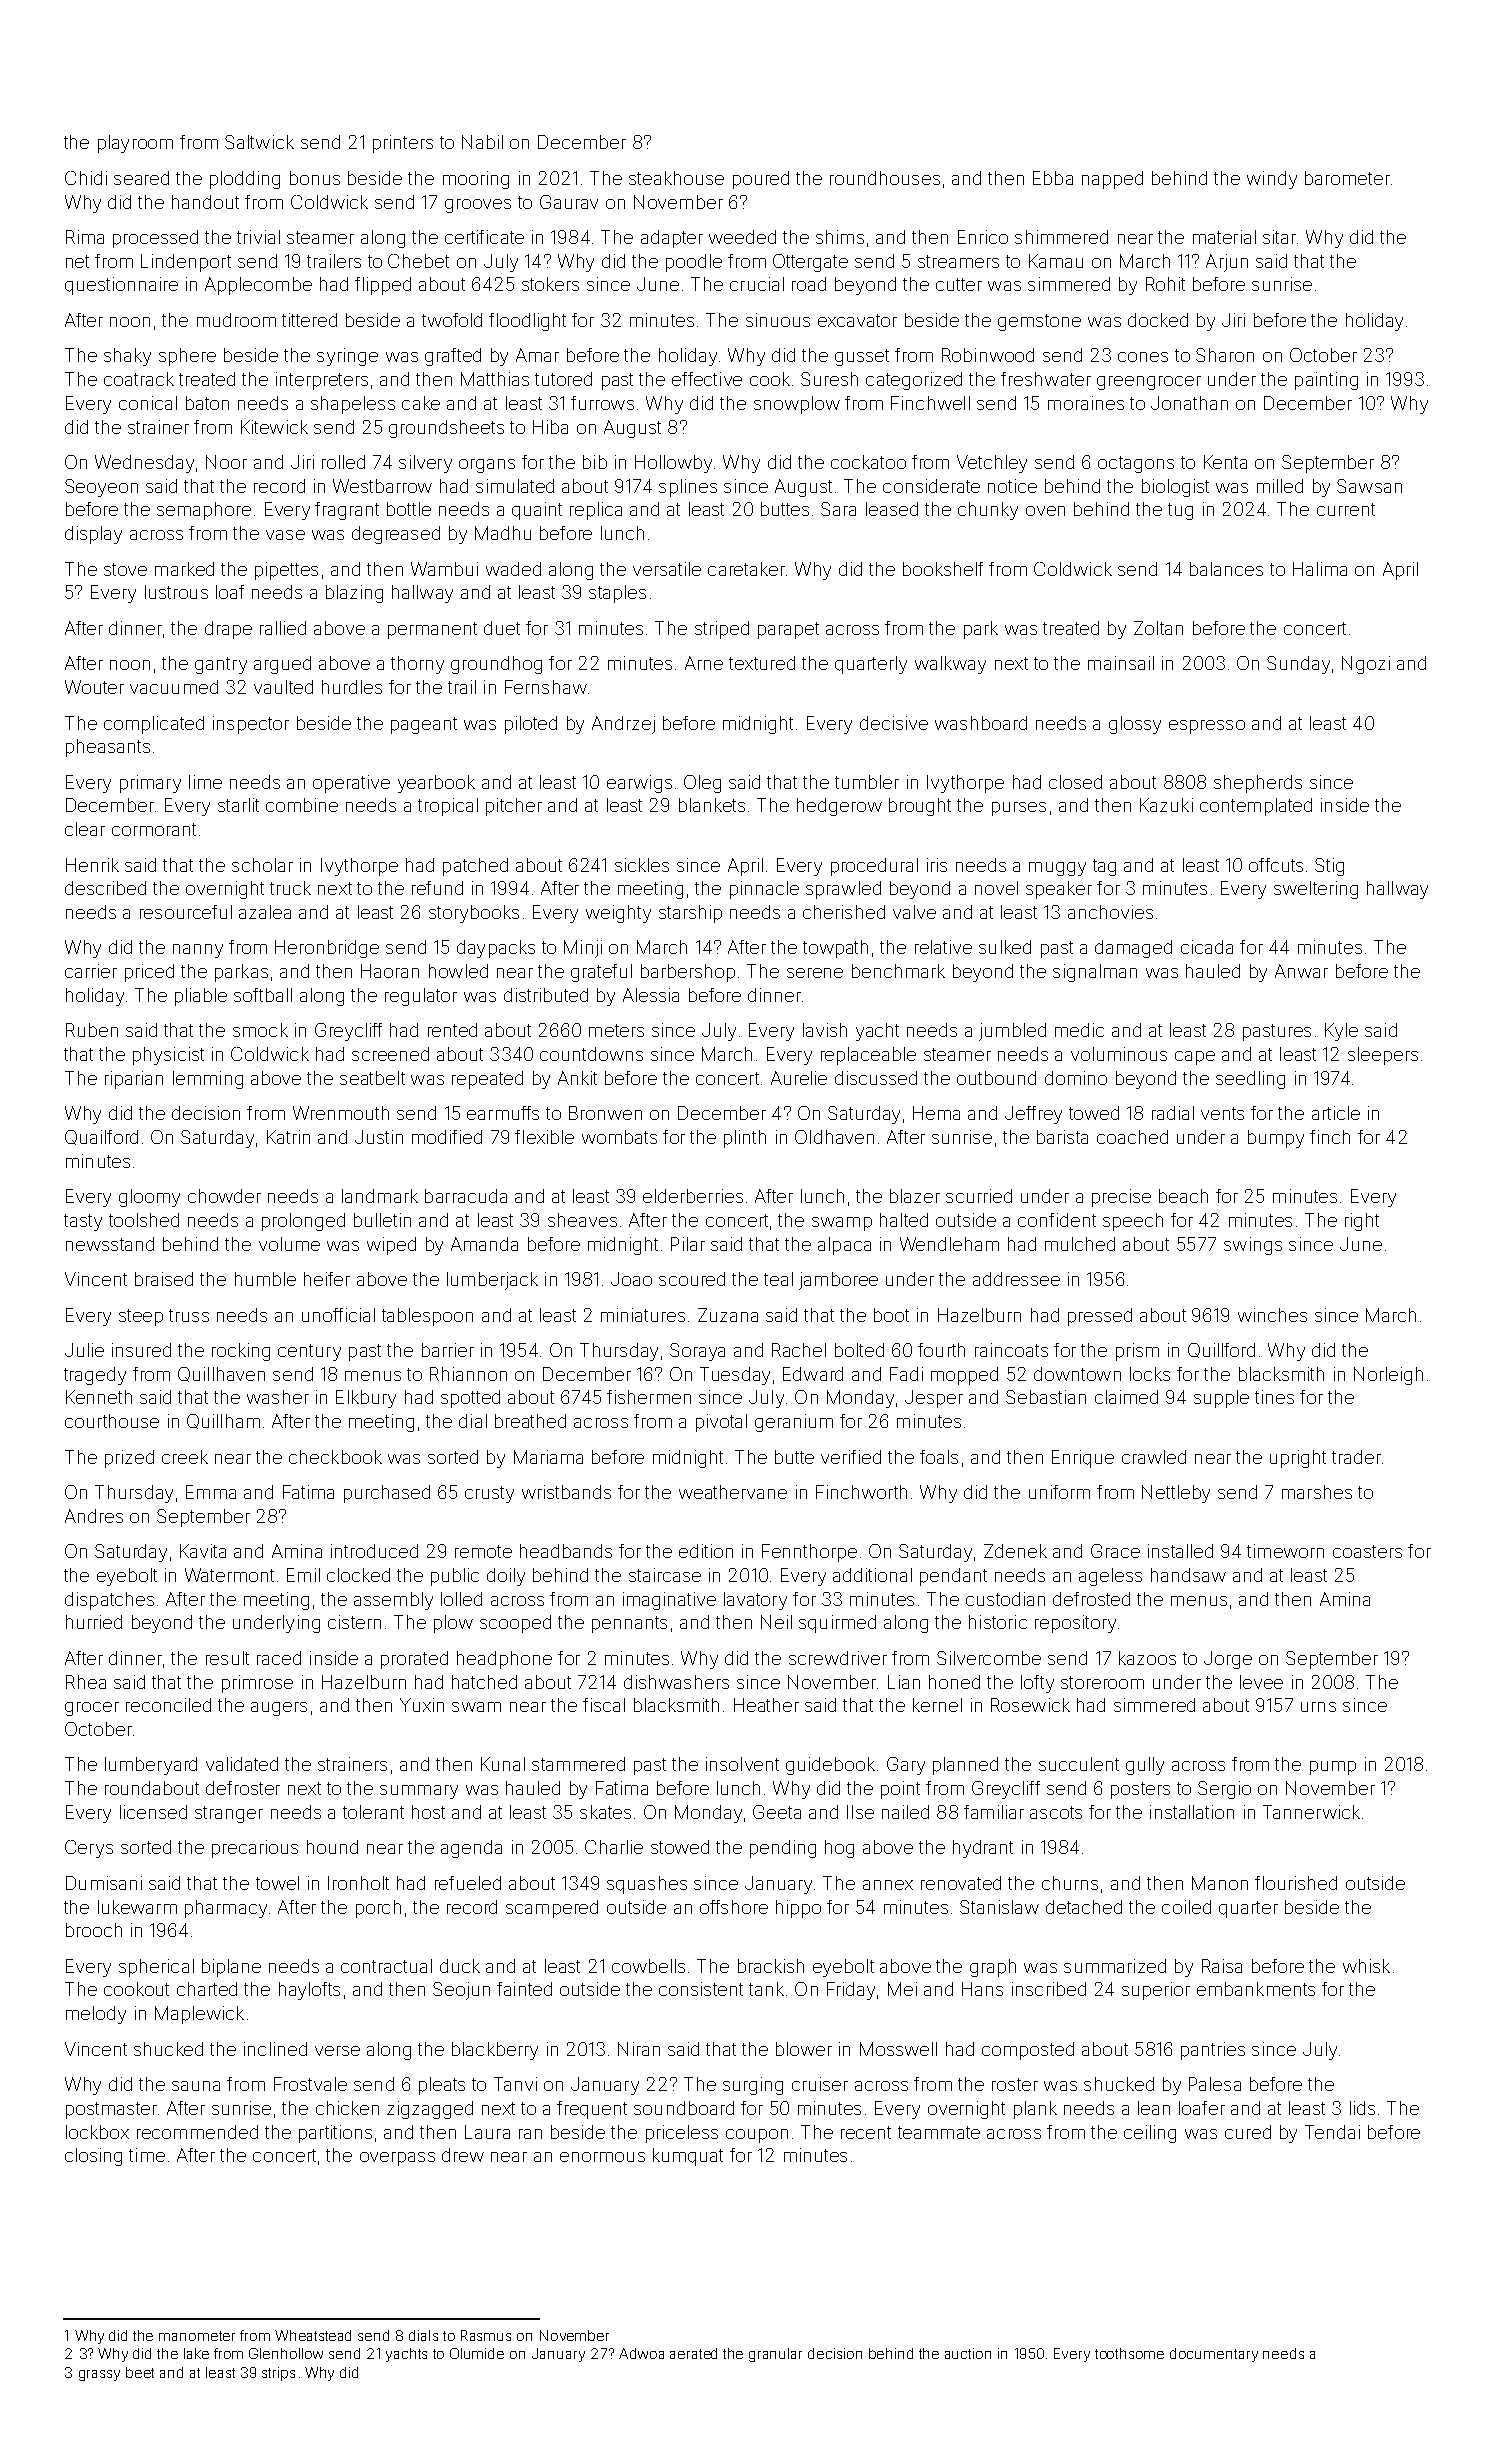 The width and height of the image is (1496, 2464). I want to click on chunky, so click(988, 511).
